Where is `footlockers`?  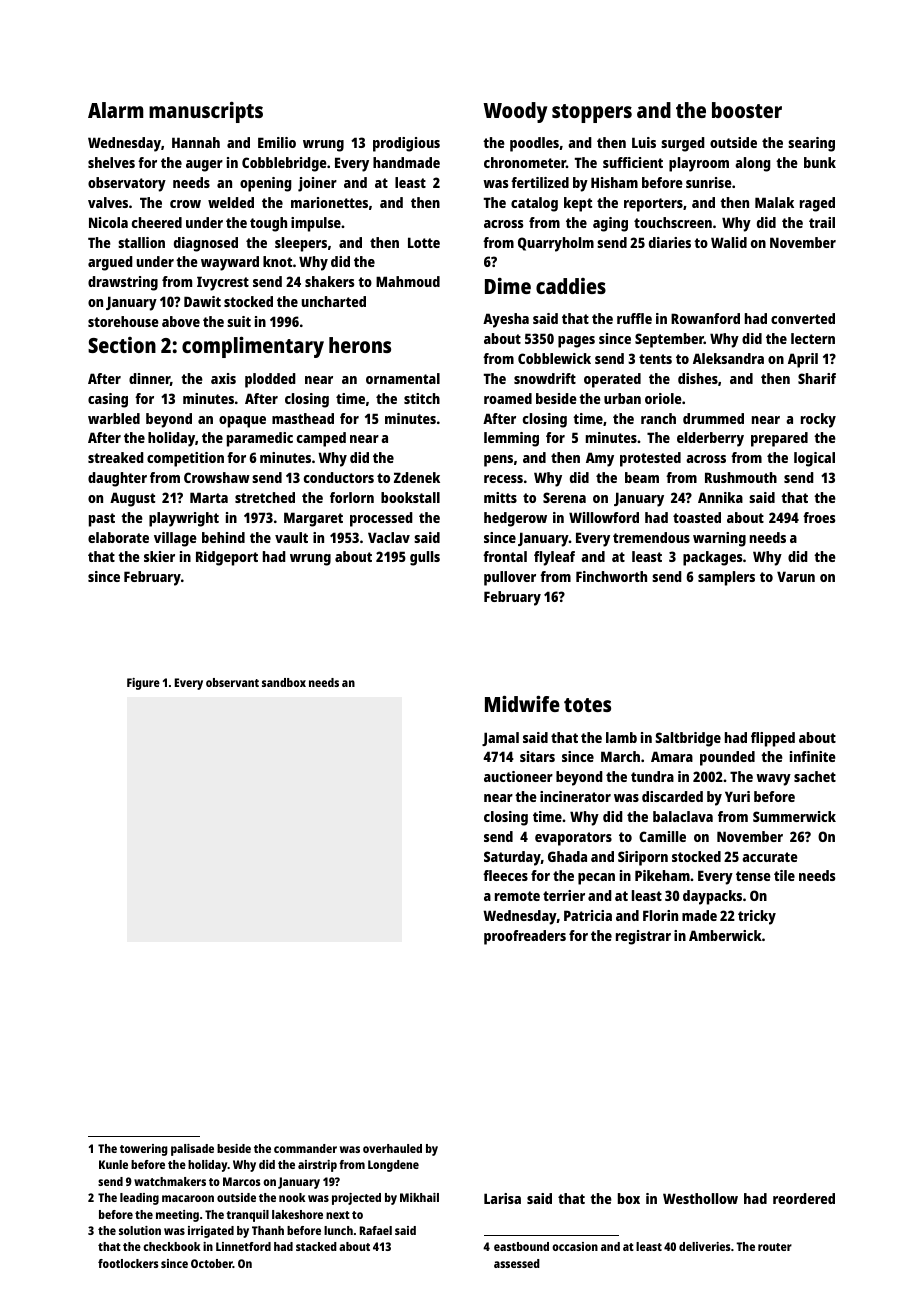
footlockers is located at coordinates (128, 1263).
